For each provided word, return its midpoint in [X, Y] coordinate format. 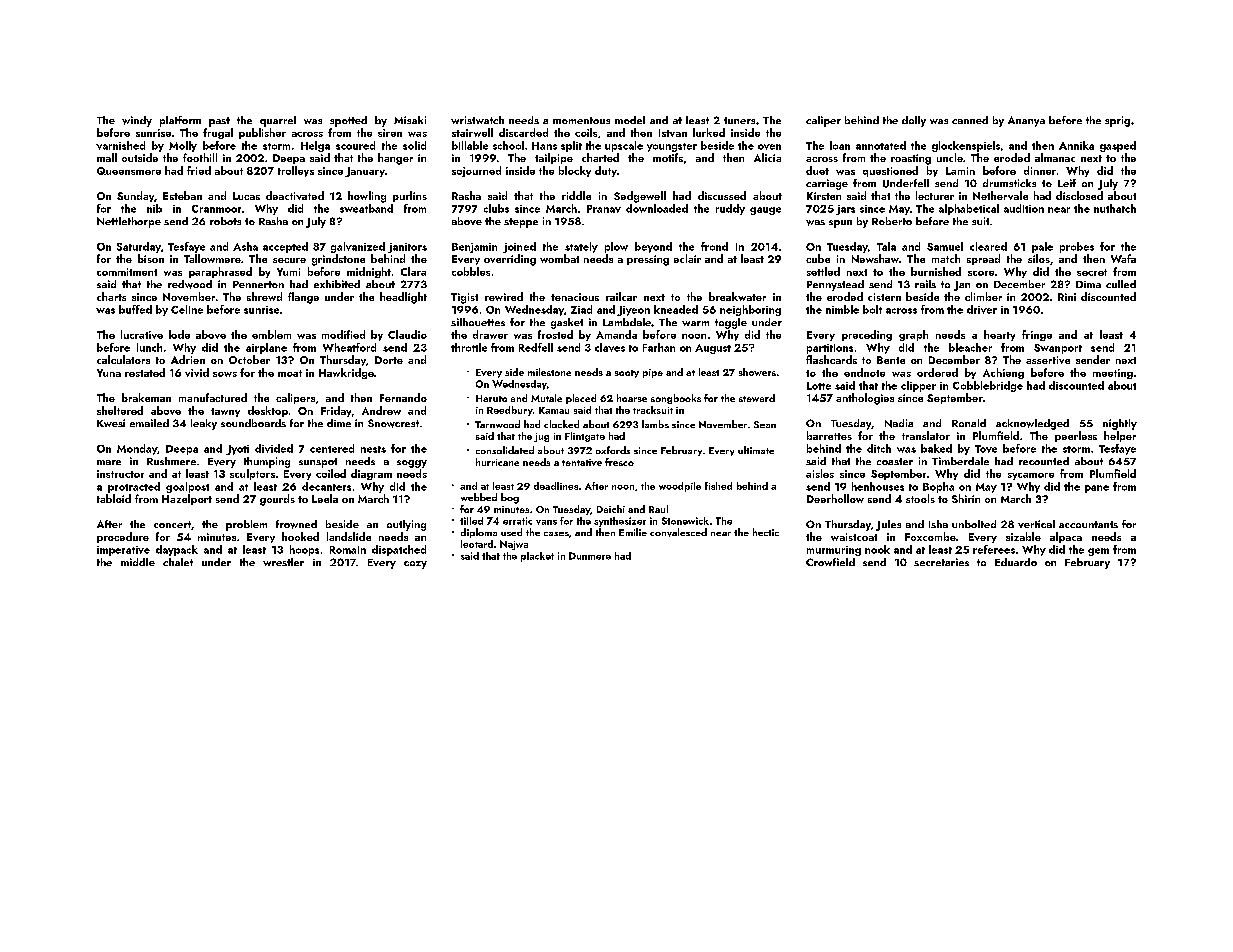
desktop [268, 411]
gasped [1118, 146]
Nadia [899, 423]
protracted [134, 487]
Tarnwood [497, 424]
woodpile [680, 487]
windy [137, 121]
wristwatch [477, 120]
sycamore [1031, 476]
